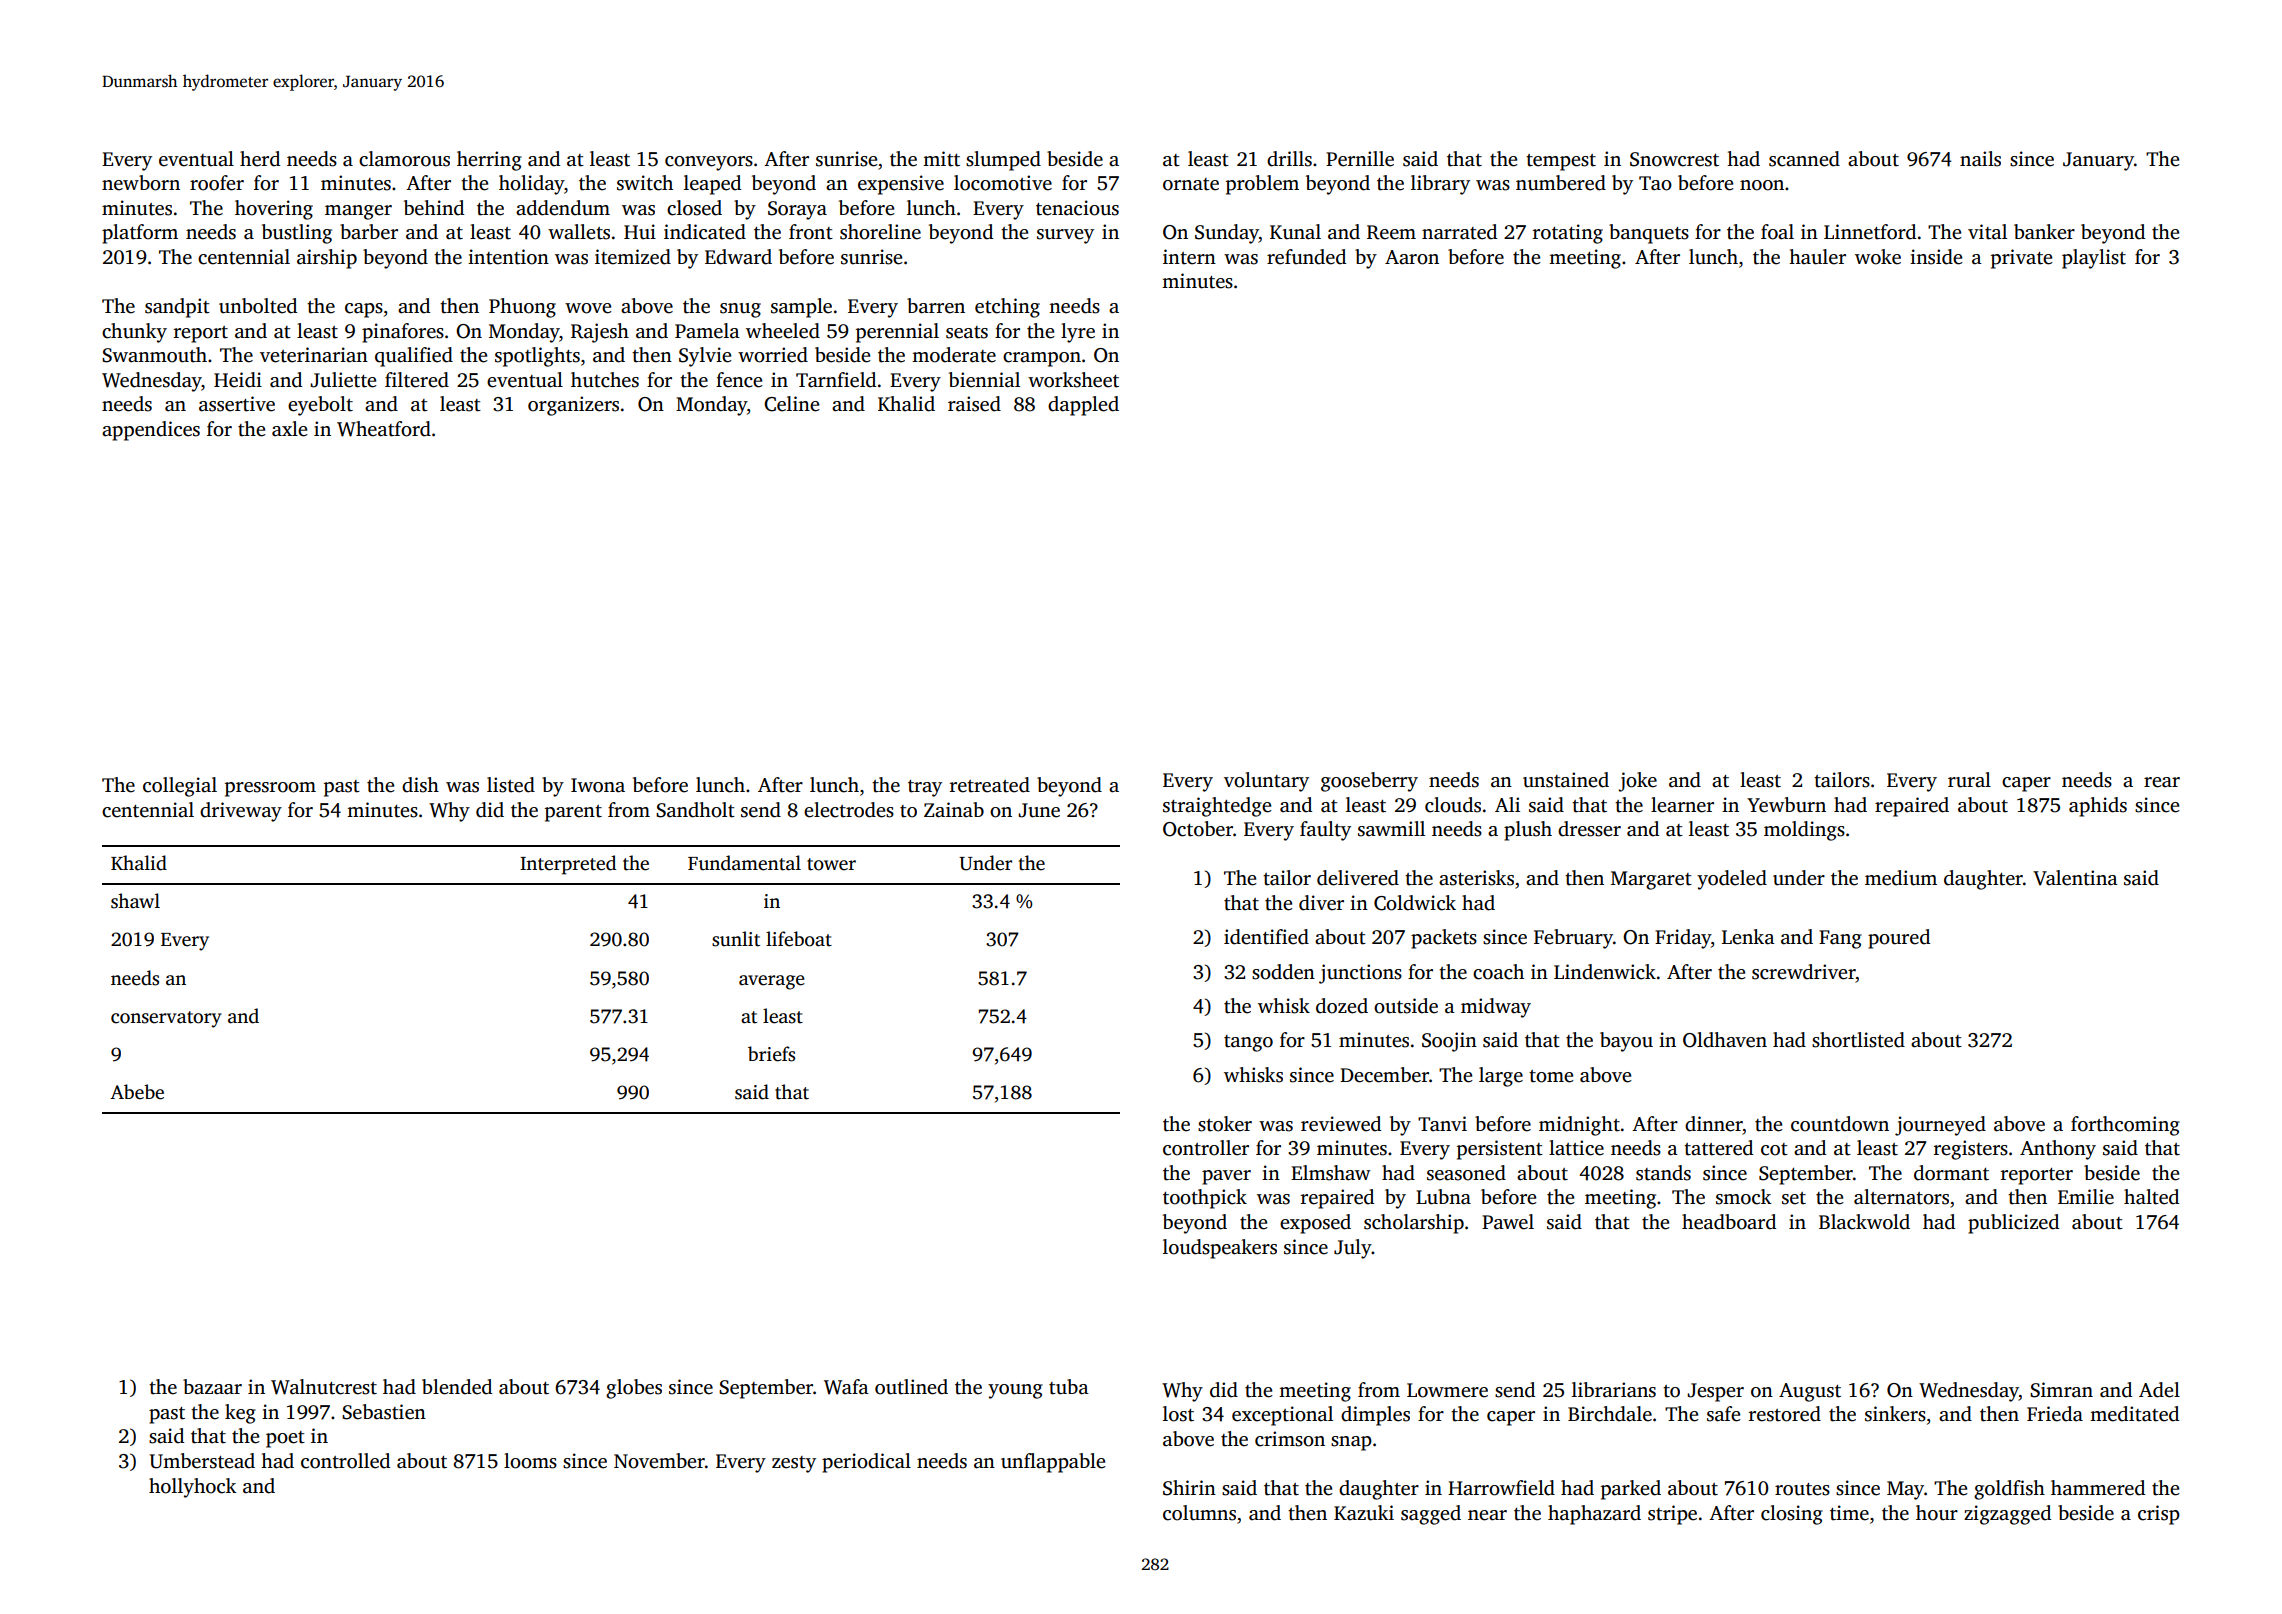 The height and width of the image is (1614, 2282). Describe the element at coordinates (1637, 782) in the image. I see `joke` at that location.
